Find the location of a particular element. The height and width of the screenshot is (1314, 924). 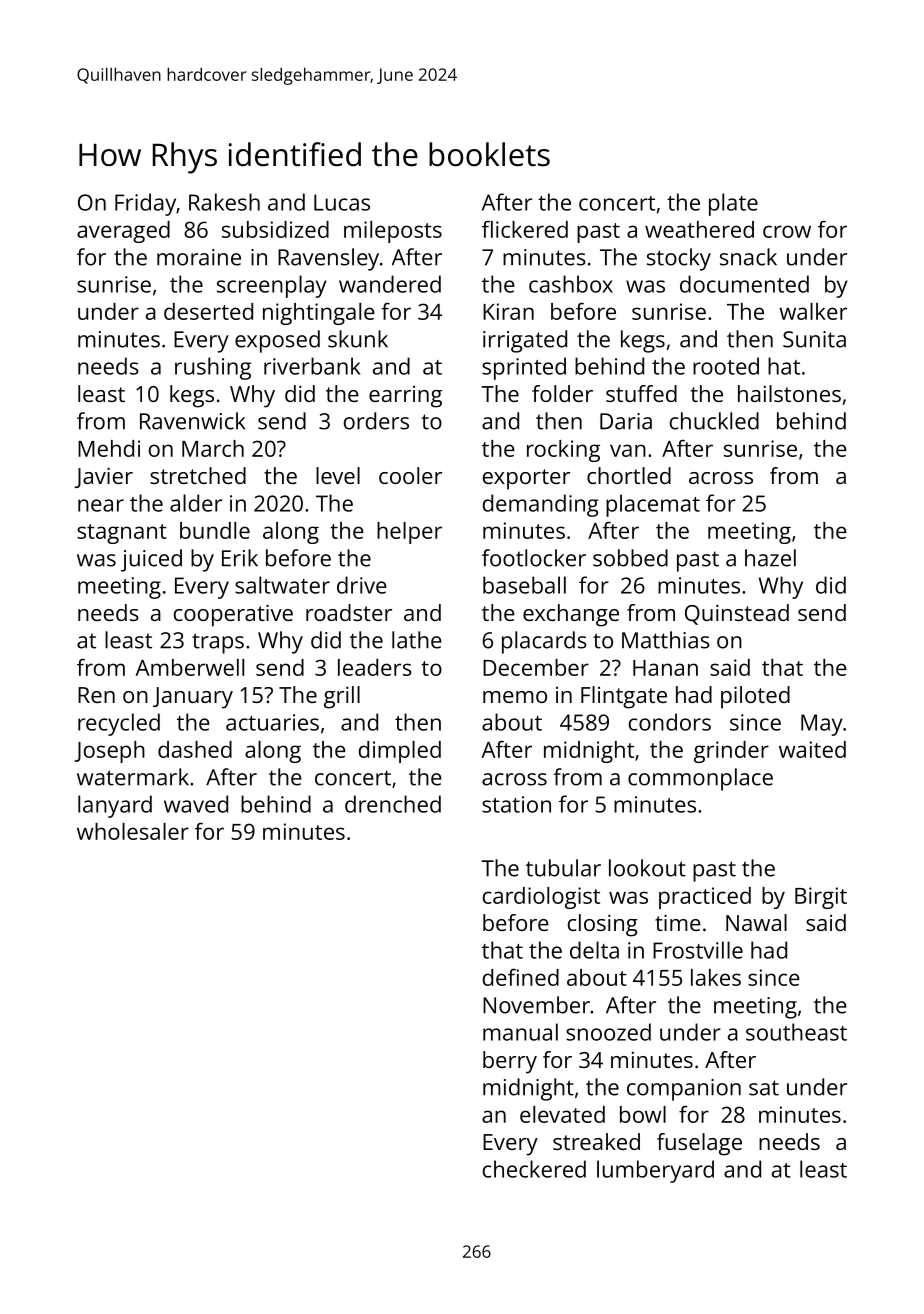

time is located at coordinates (678, 922).
